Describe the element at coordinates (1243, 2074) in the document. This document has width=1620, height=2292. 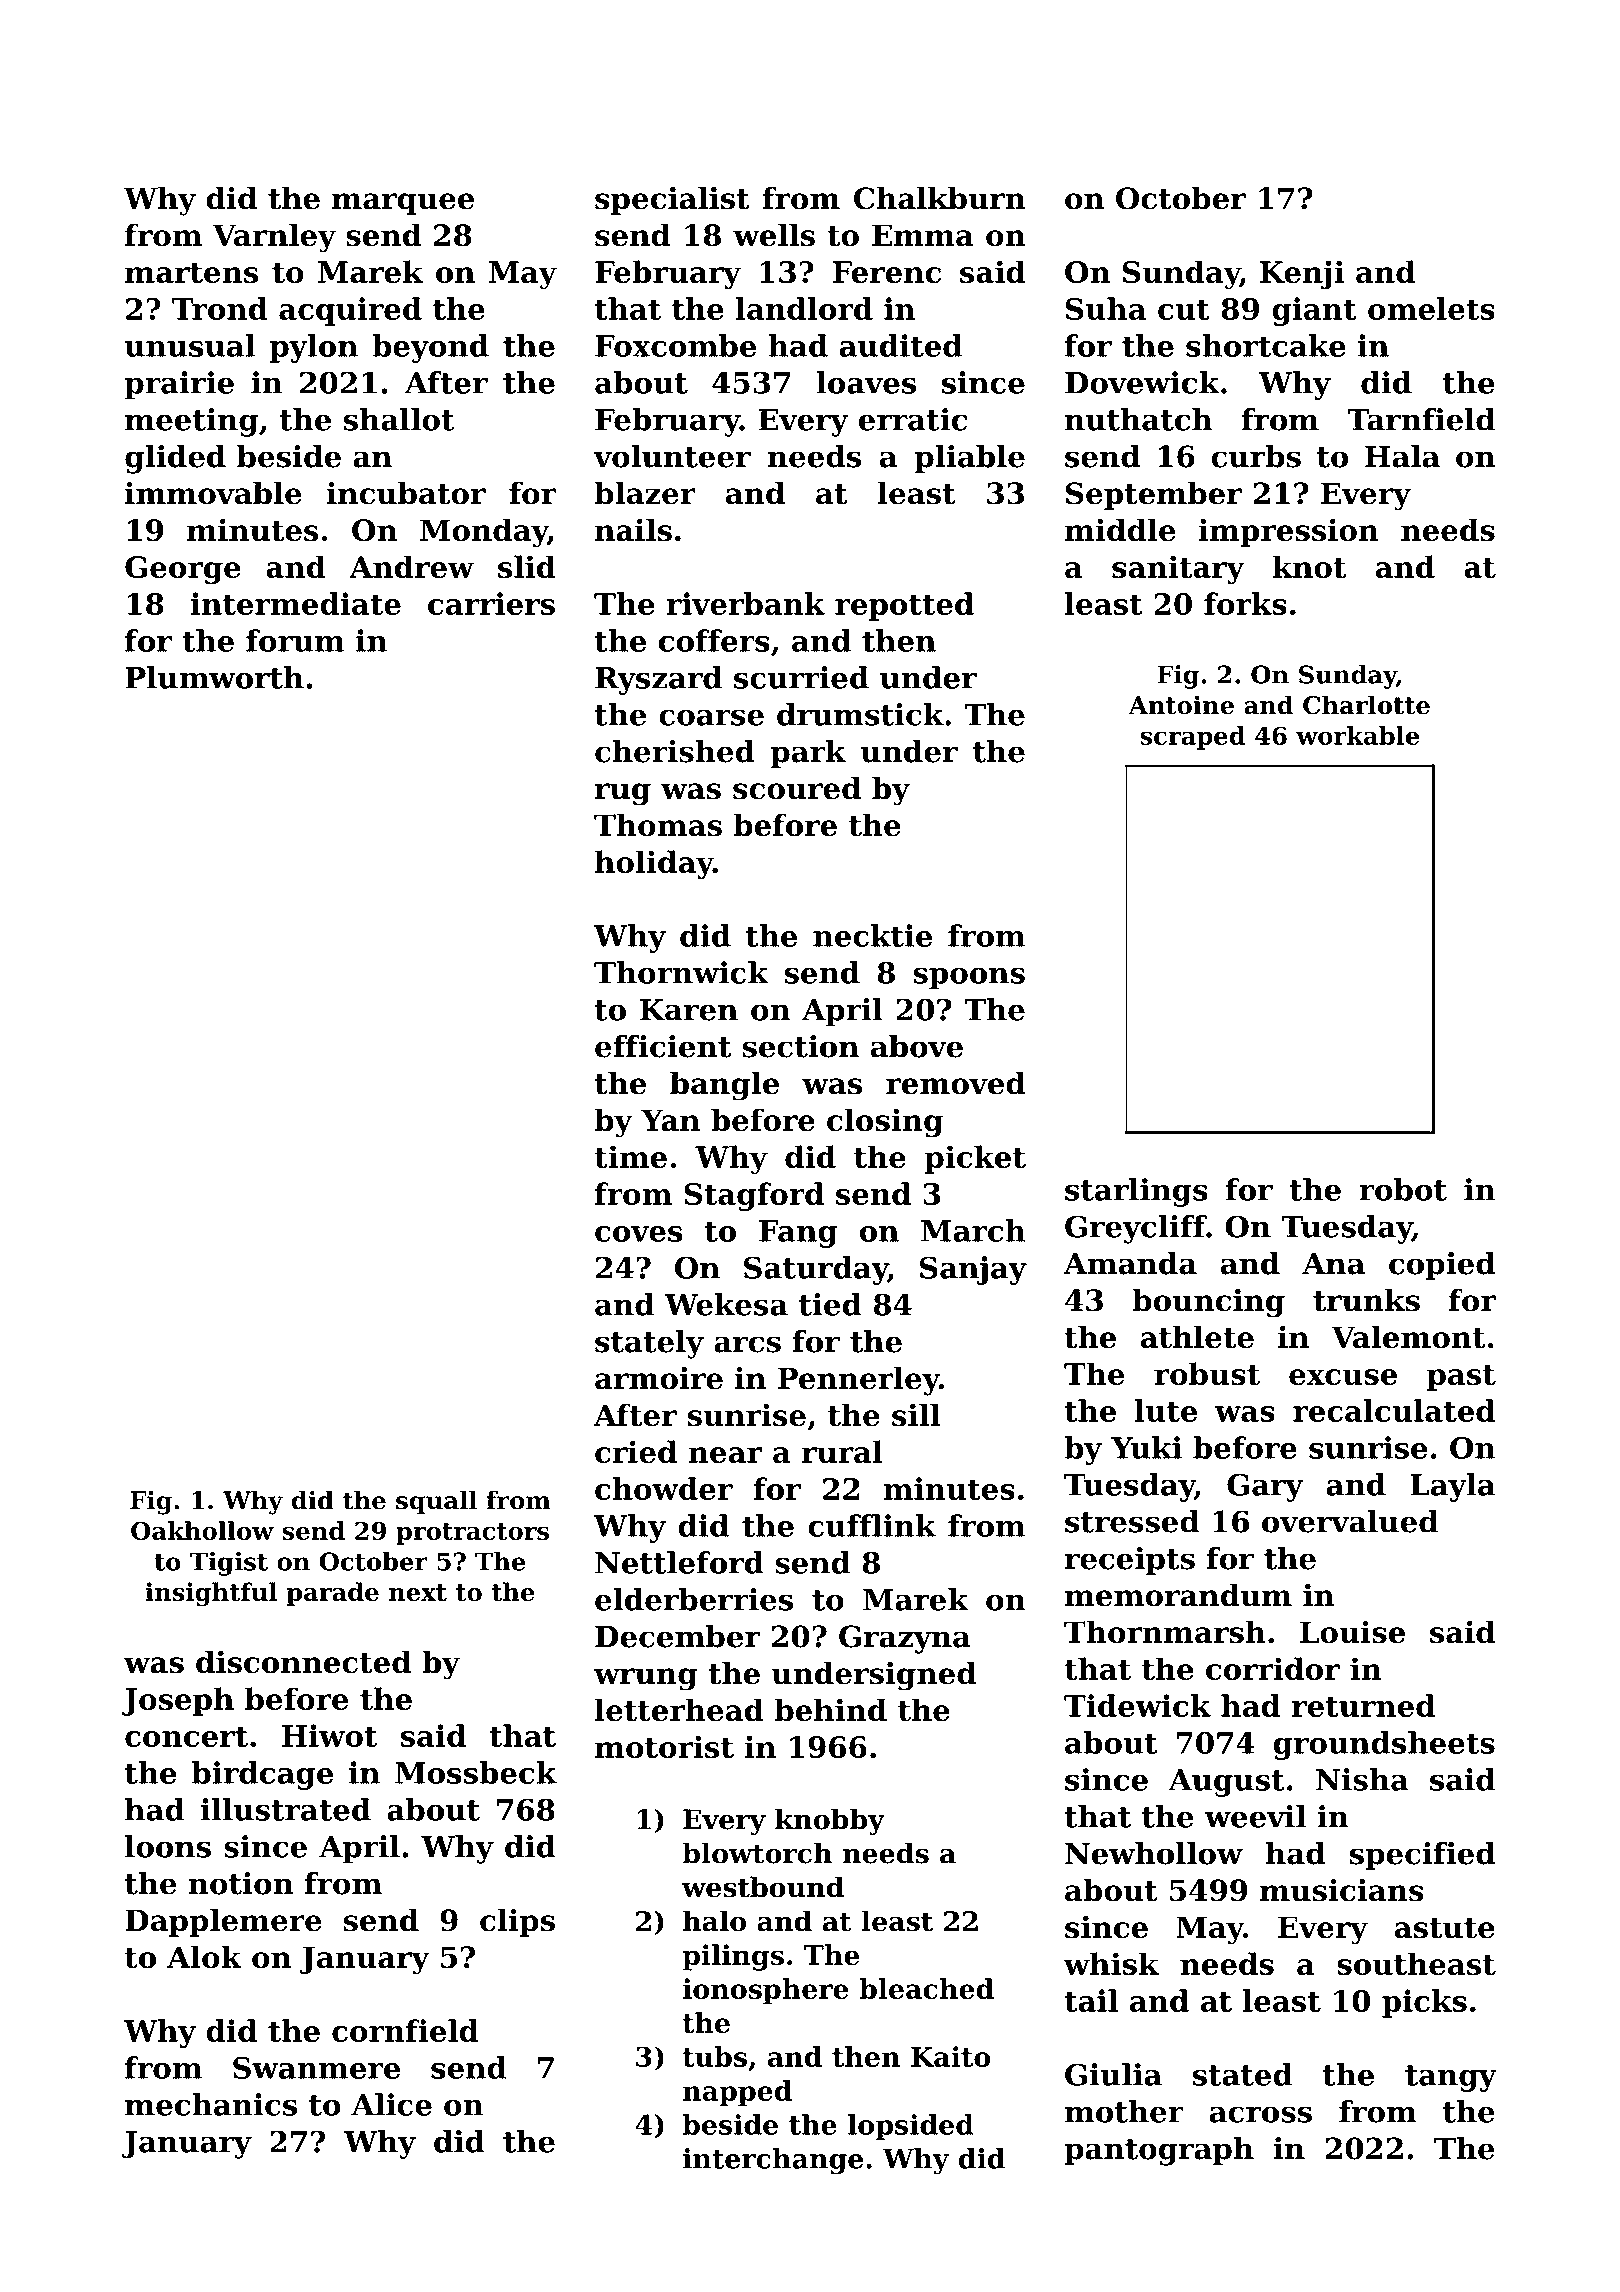
I see `stated` at that location.
